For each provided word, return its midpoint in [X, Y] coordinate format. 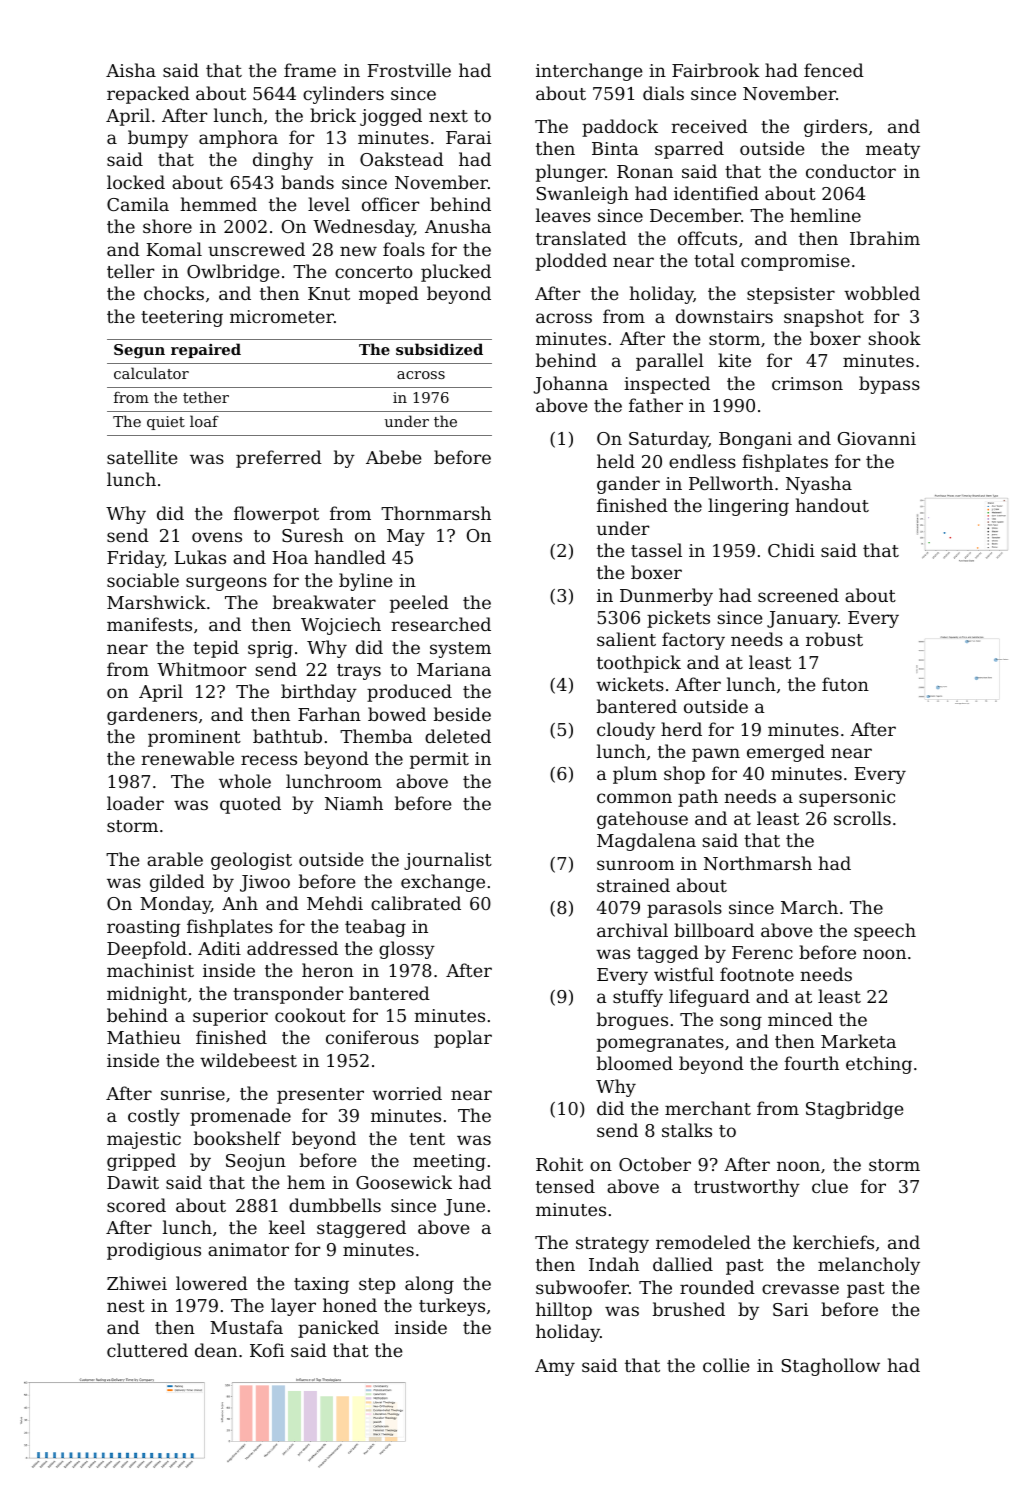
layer [293, 1307]
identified [716, 193]
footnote [757, 974]
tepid [216, 649]
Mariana [454, 669]
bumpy [158, 139]
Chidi [791, 550]
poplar [463, 1039]
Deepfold [147, 950]
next [448, 116]
